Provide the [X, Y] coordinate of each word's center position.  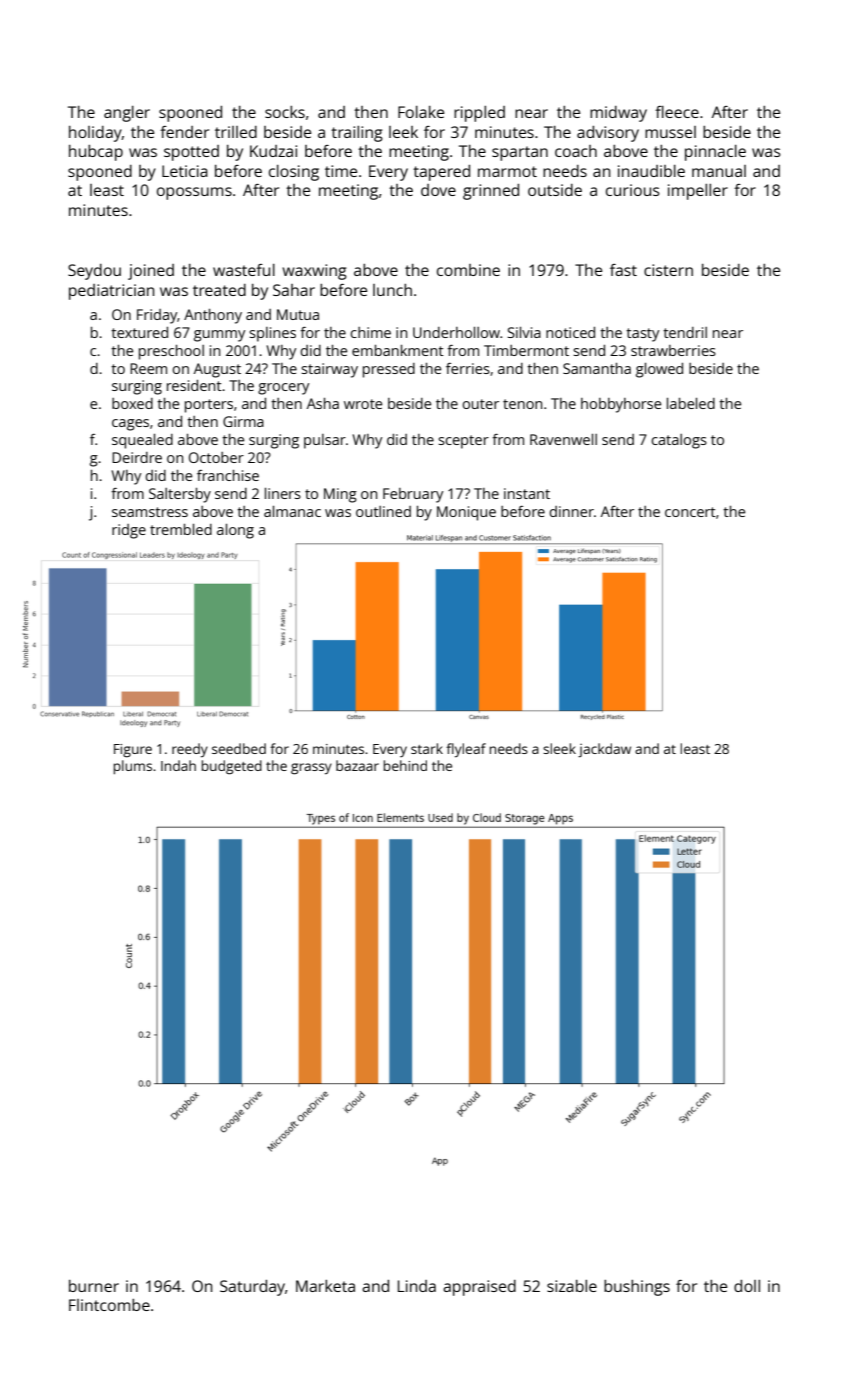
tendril [685, 332]
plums [133, 767]
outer [480, 404]
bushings [637, 1288]
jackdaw [604, 750]
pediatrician [112, 292]
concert [690, 512]
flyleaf [466, 750]
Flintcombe [109, 1305]
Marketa [325, 1286]
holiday [95, 134]
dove [438, 190]
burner [94, 1286]
